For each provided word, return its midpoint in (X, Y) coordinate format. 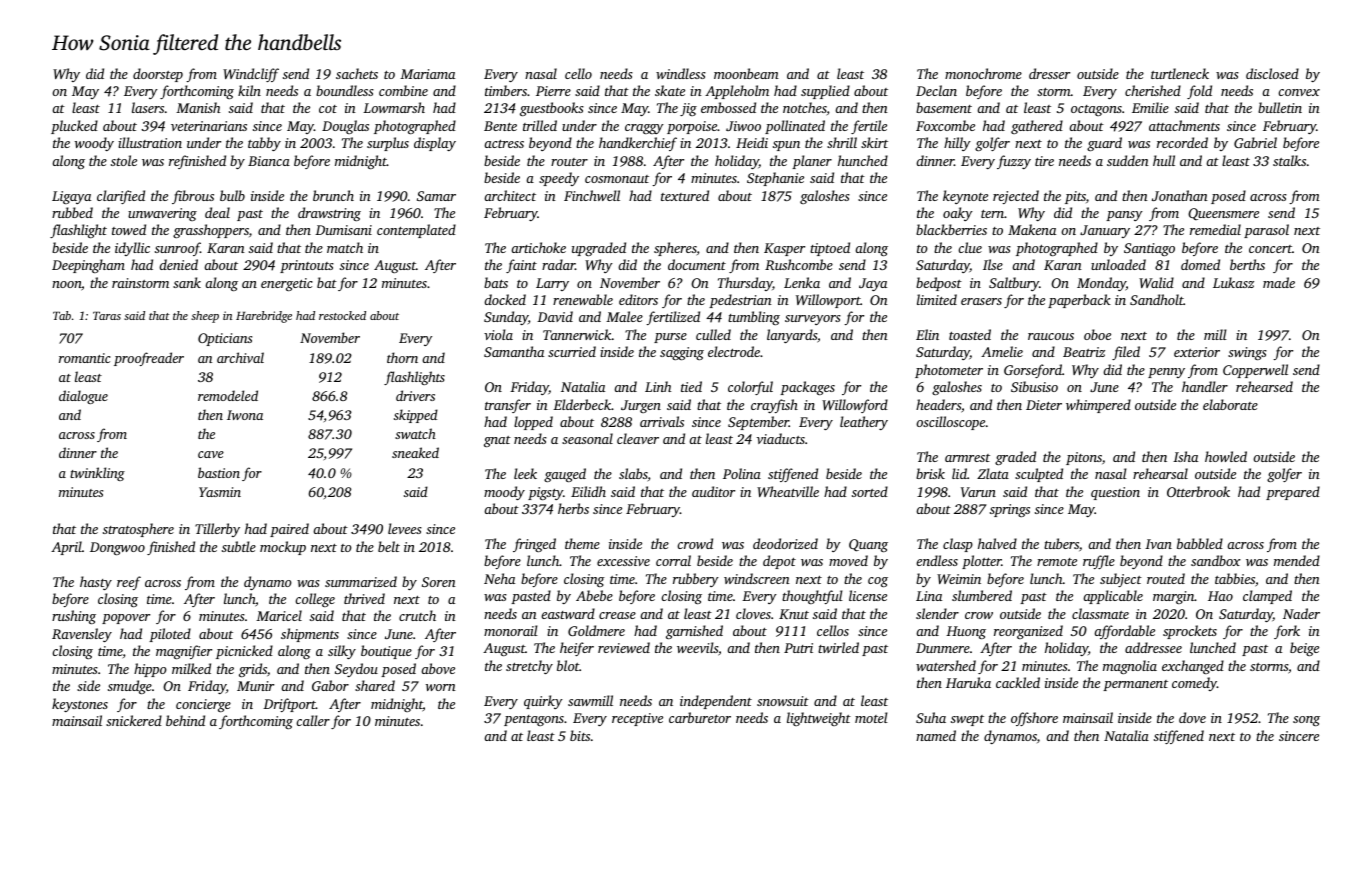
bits (580, 735)
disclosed (1272, 73)
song (1306, 721)
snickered (134, 720)
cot (328, 109)
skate (670, 90)
